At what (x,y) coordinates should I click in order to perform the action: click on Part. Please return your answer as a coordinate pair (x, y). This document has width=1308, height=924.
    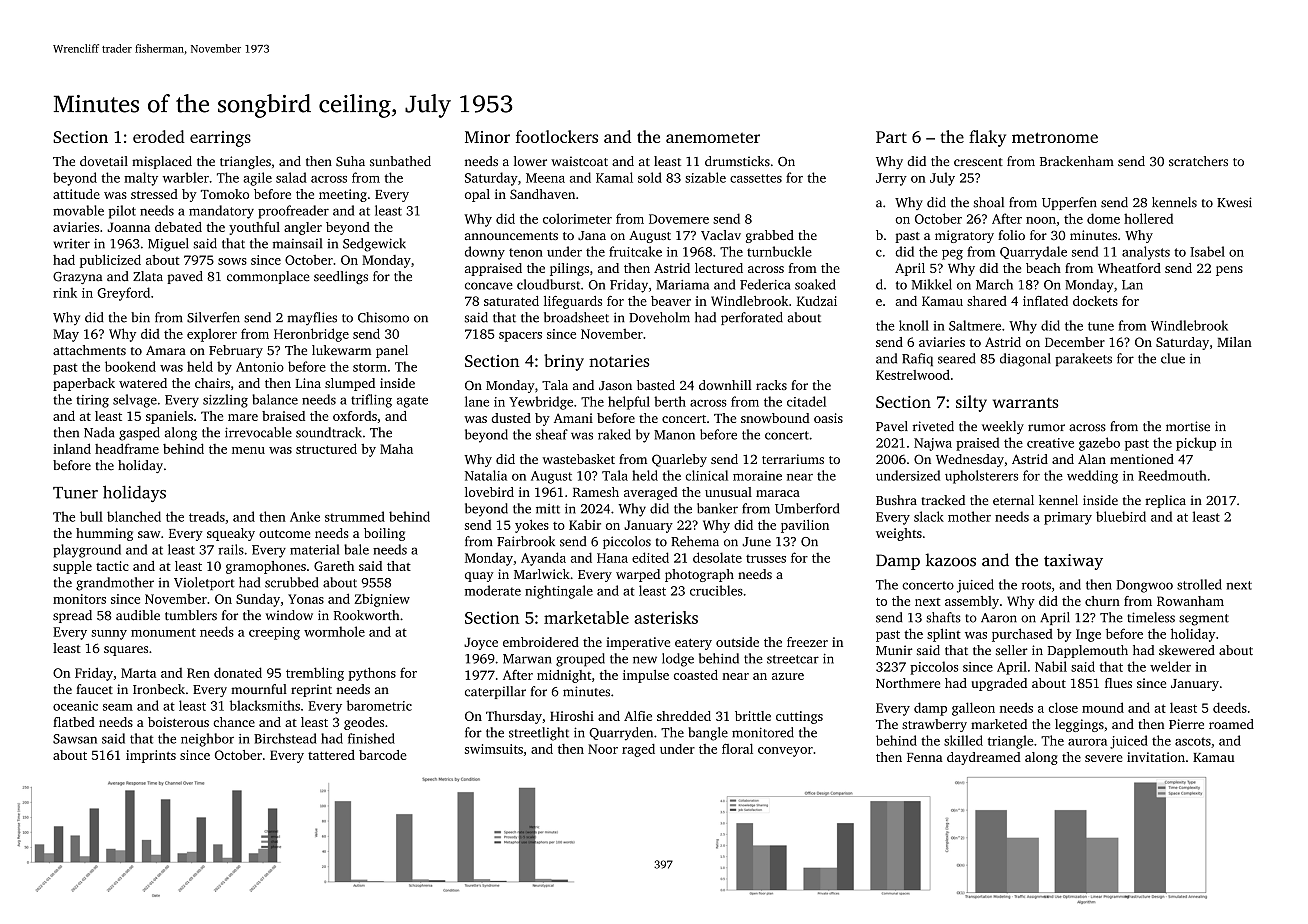
    Looking at the image, I should click on (891, 137).
